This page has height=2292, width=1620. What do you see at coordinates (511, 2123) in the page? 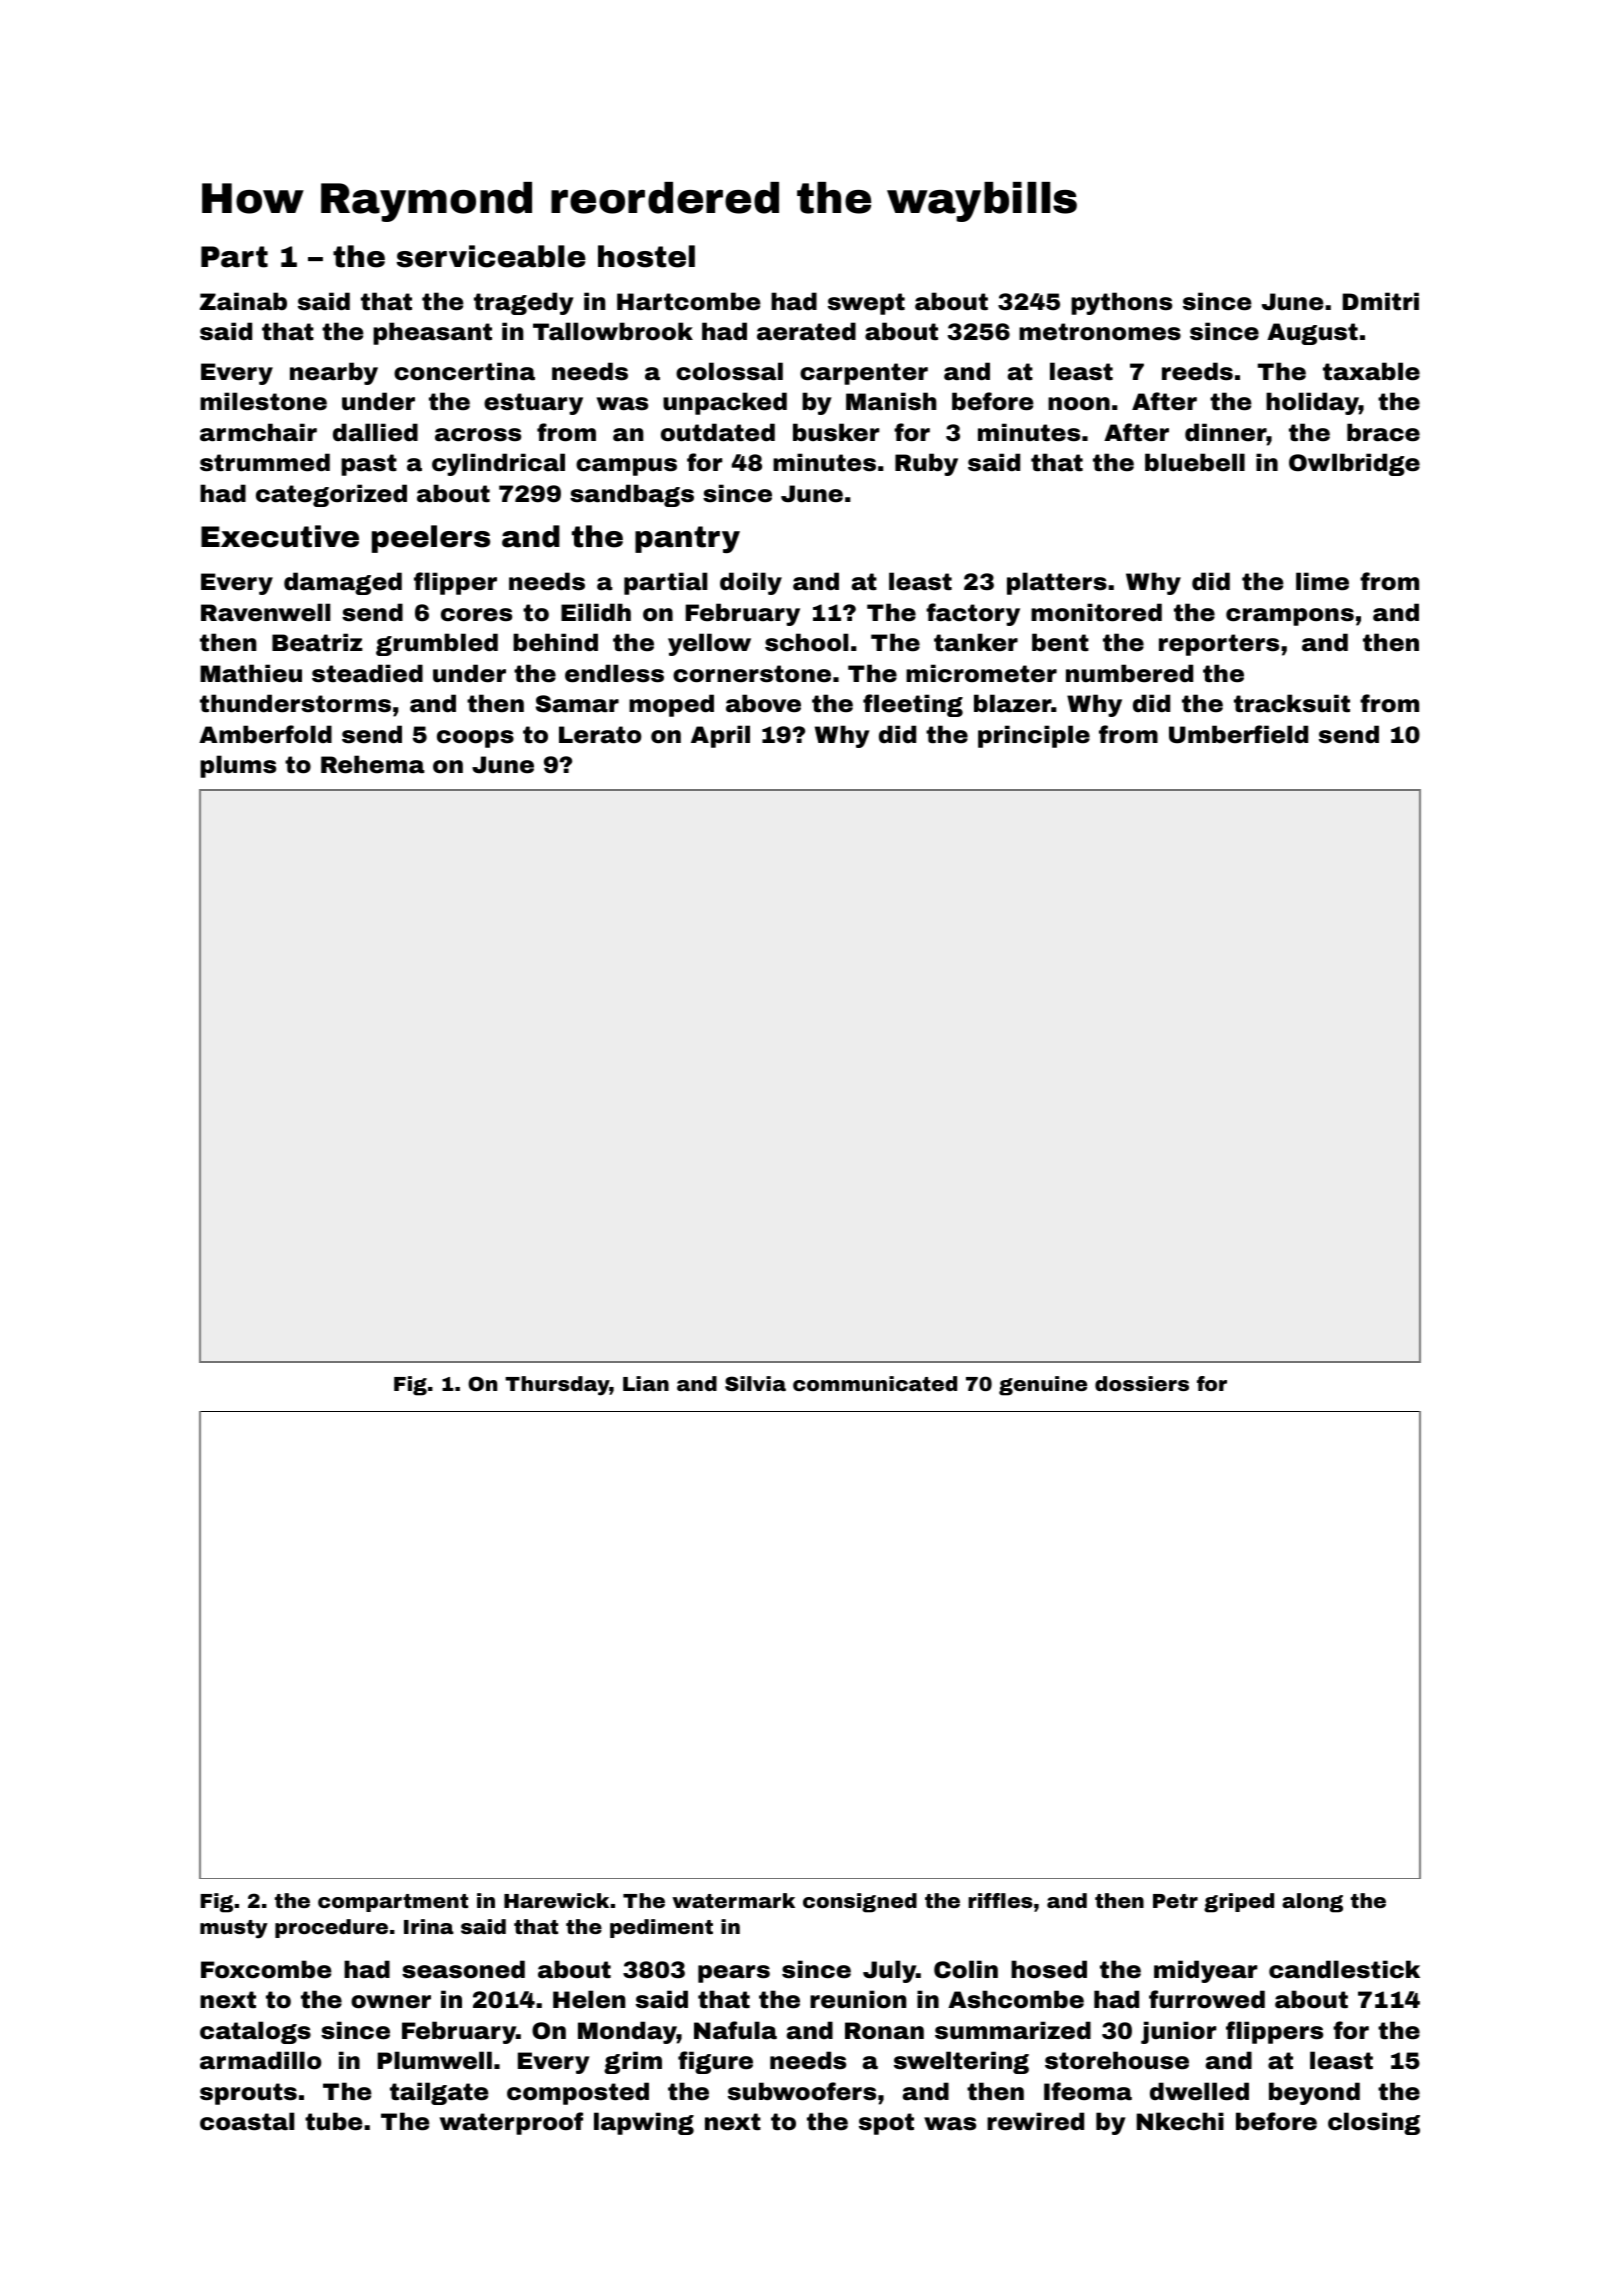
I see `waterproof` at bounding box center [511, 2123].
